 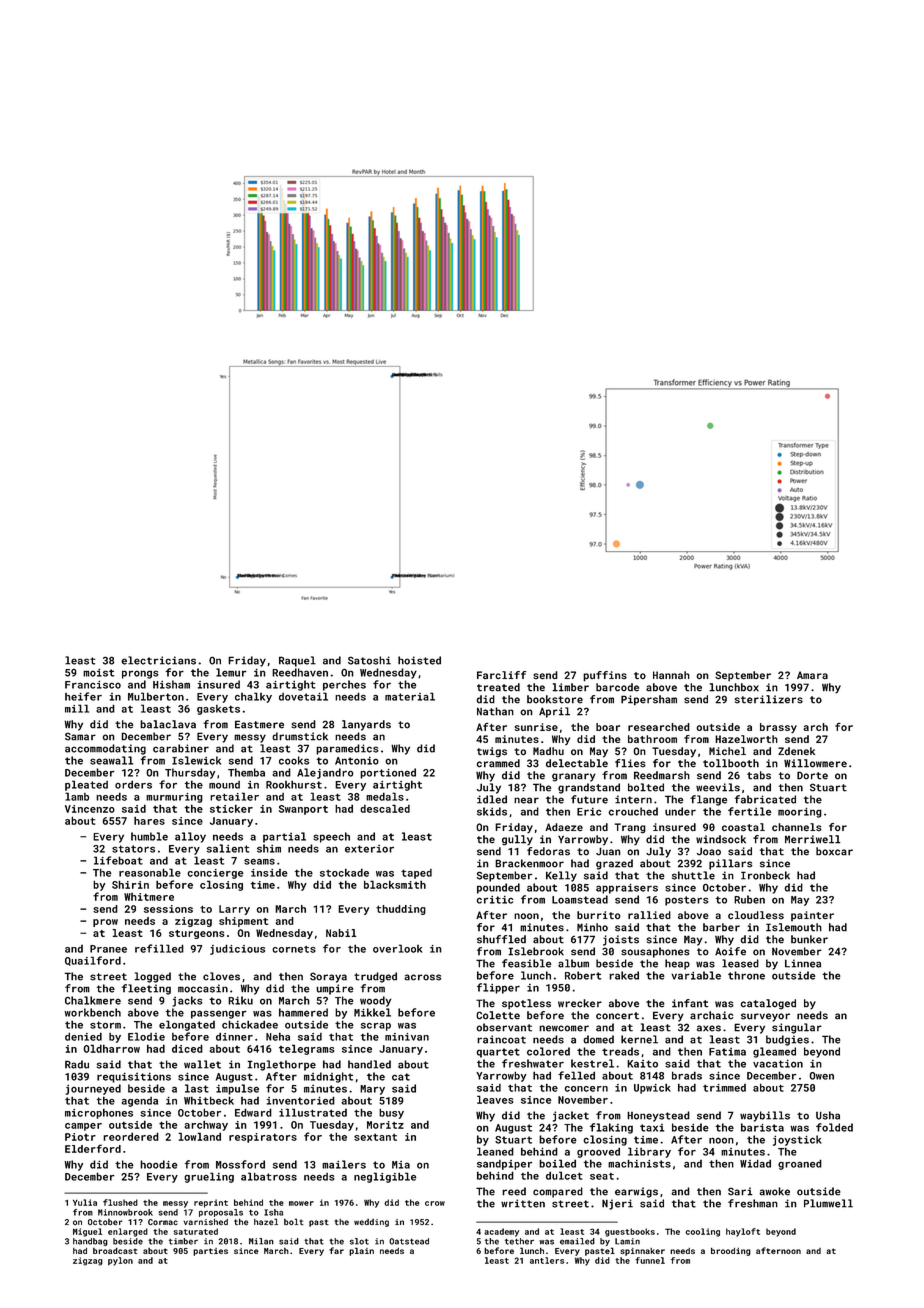 What do you see at coordinates (284, 837) in the document?
I see `partial` at bounding box center [284, 837].
